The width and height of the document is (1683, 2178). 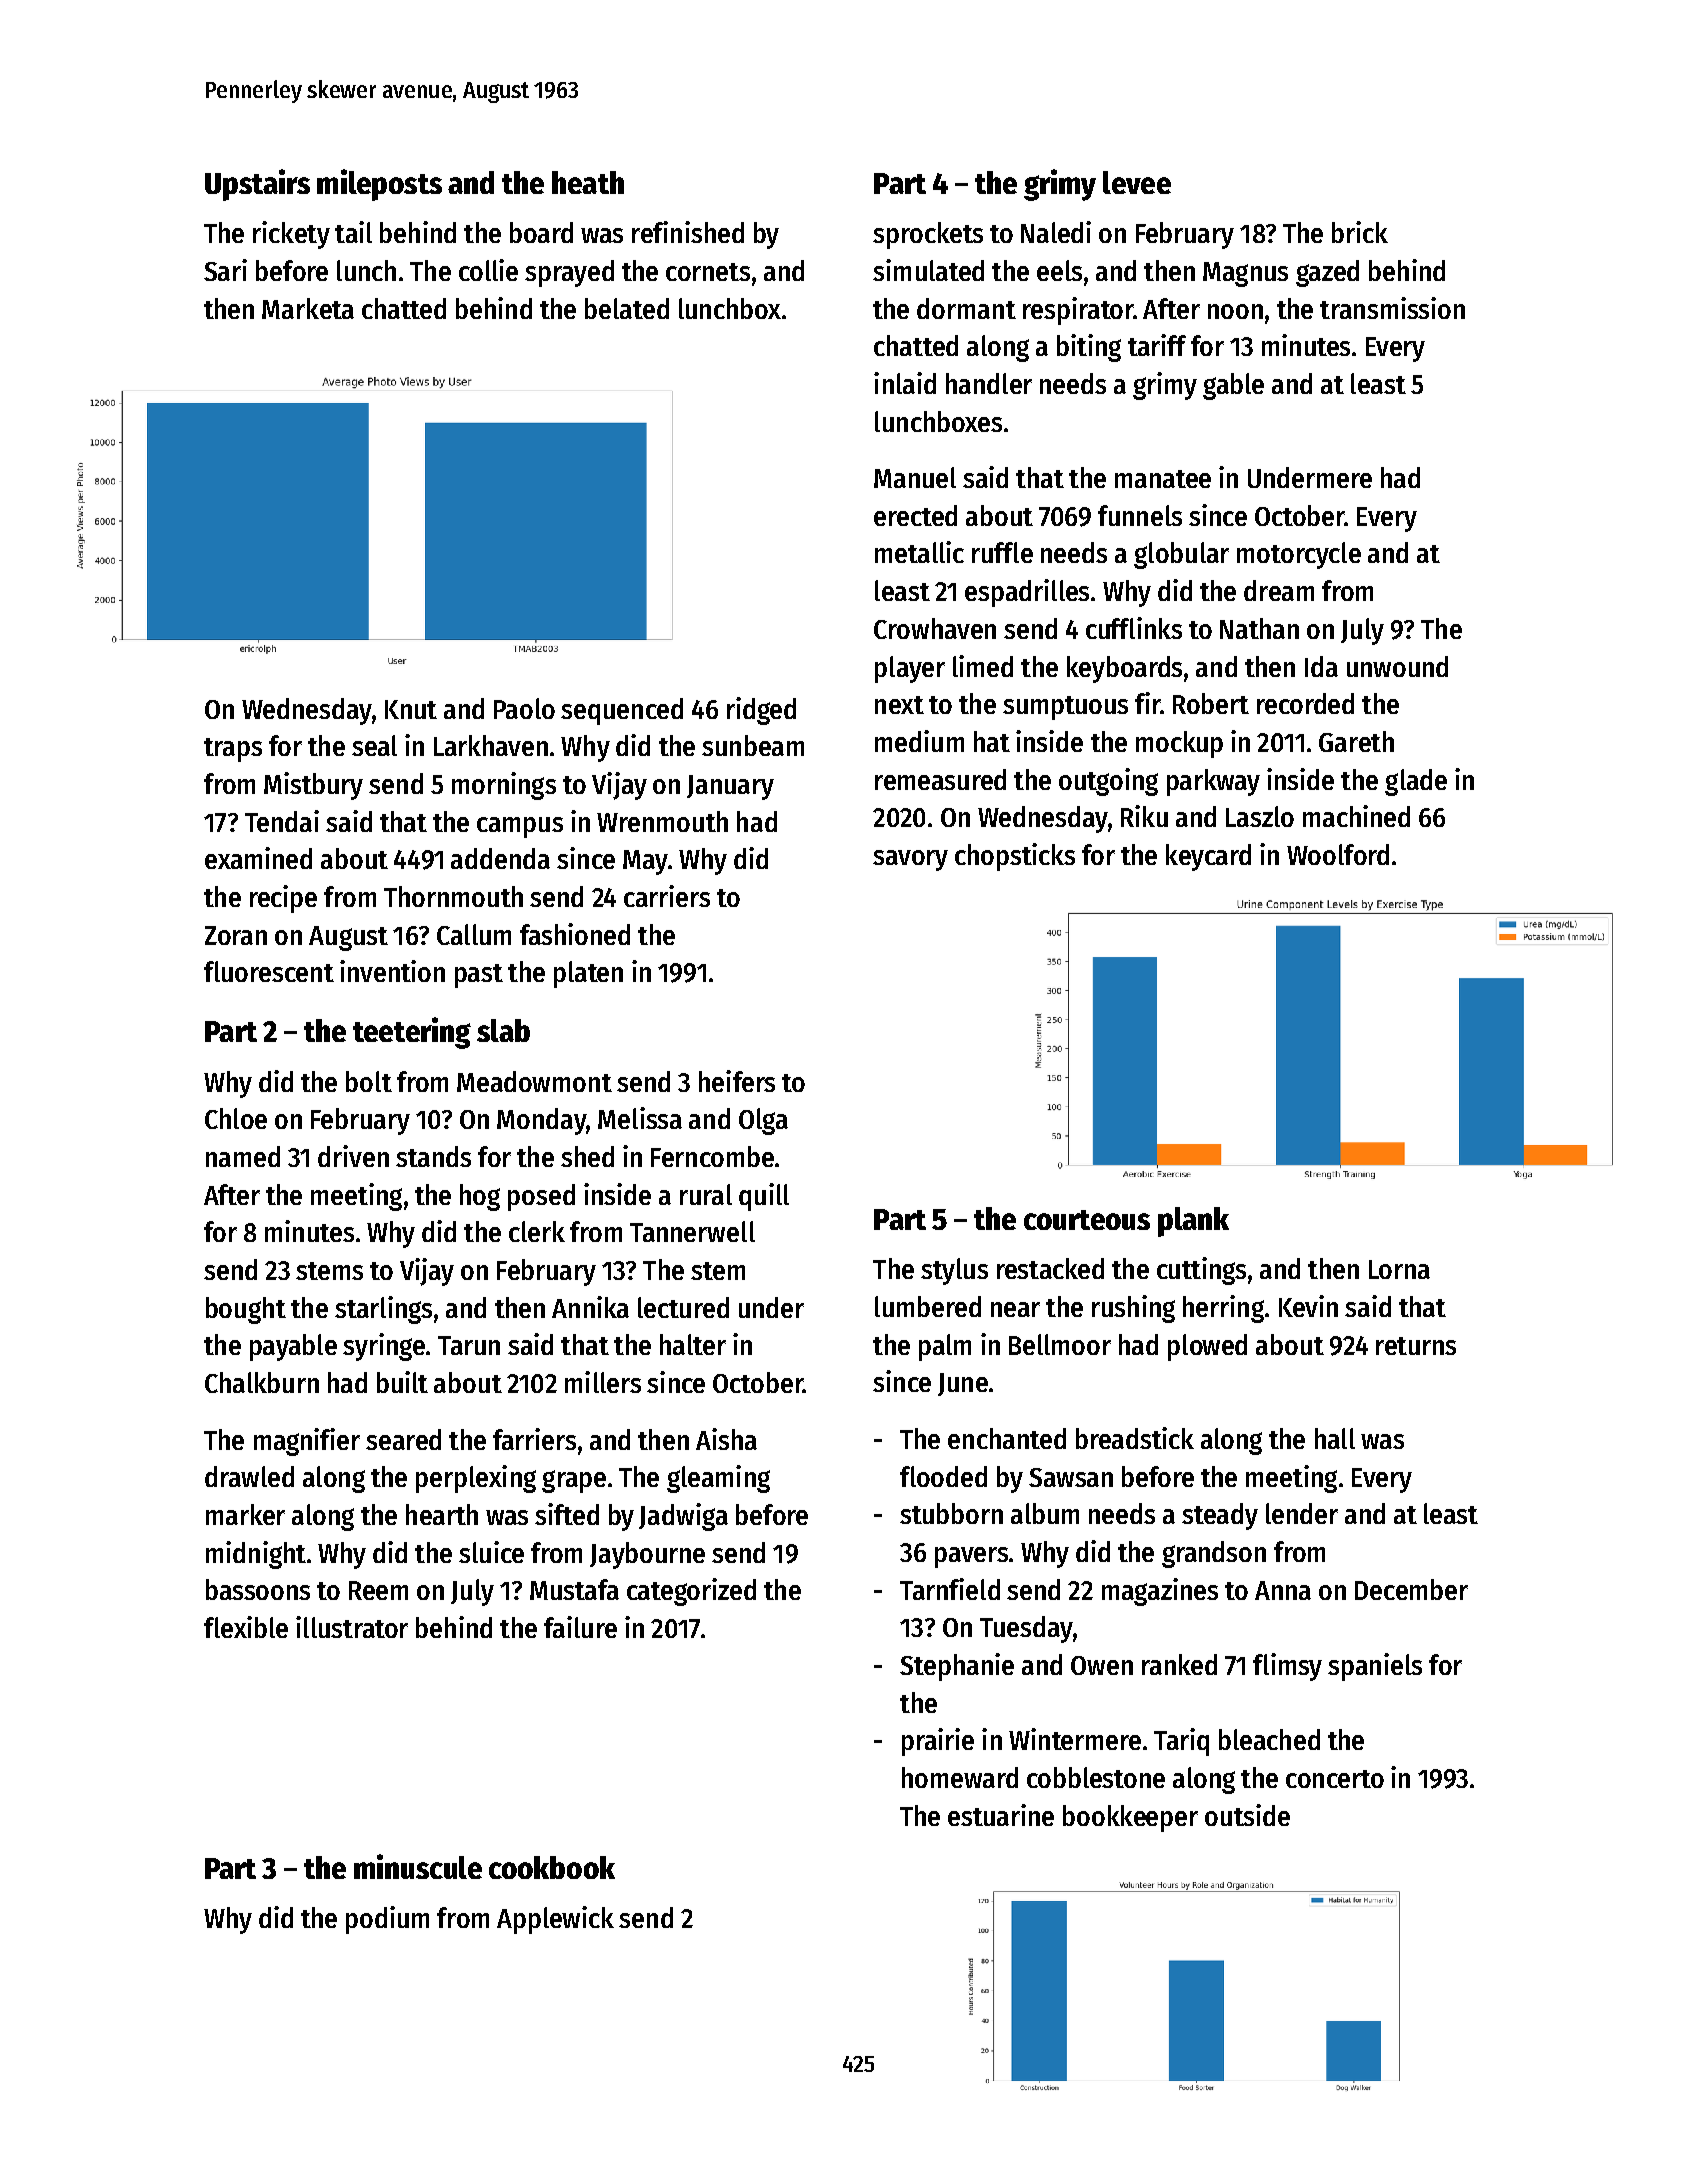 What do you see at coordinates (1137, 182) in the document?
I see `levee` at bounding box center [1137, 182].
